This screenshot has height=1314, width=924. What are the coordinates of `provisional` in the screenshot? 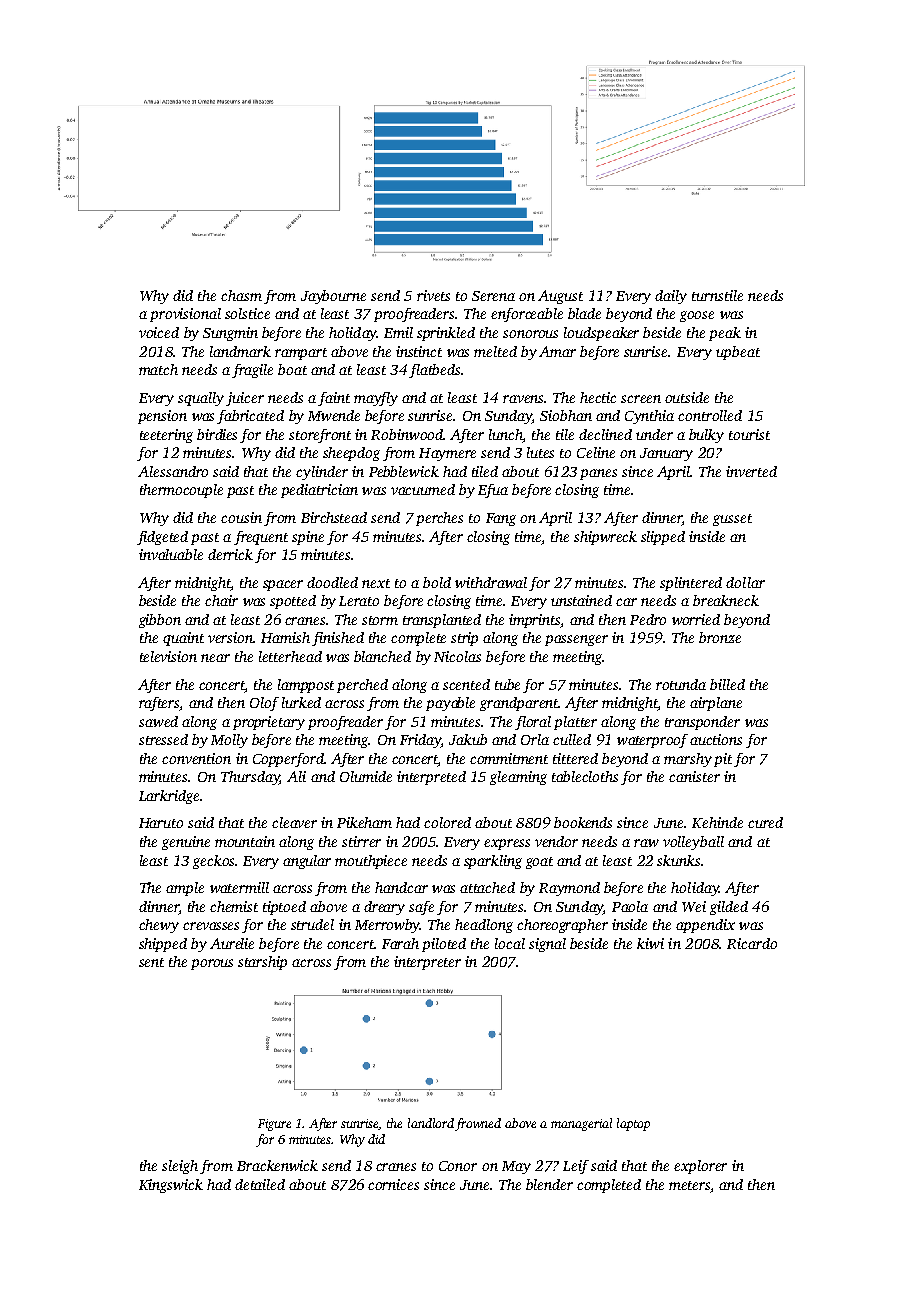 It's located at (185, 315).
